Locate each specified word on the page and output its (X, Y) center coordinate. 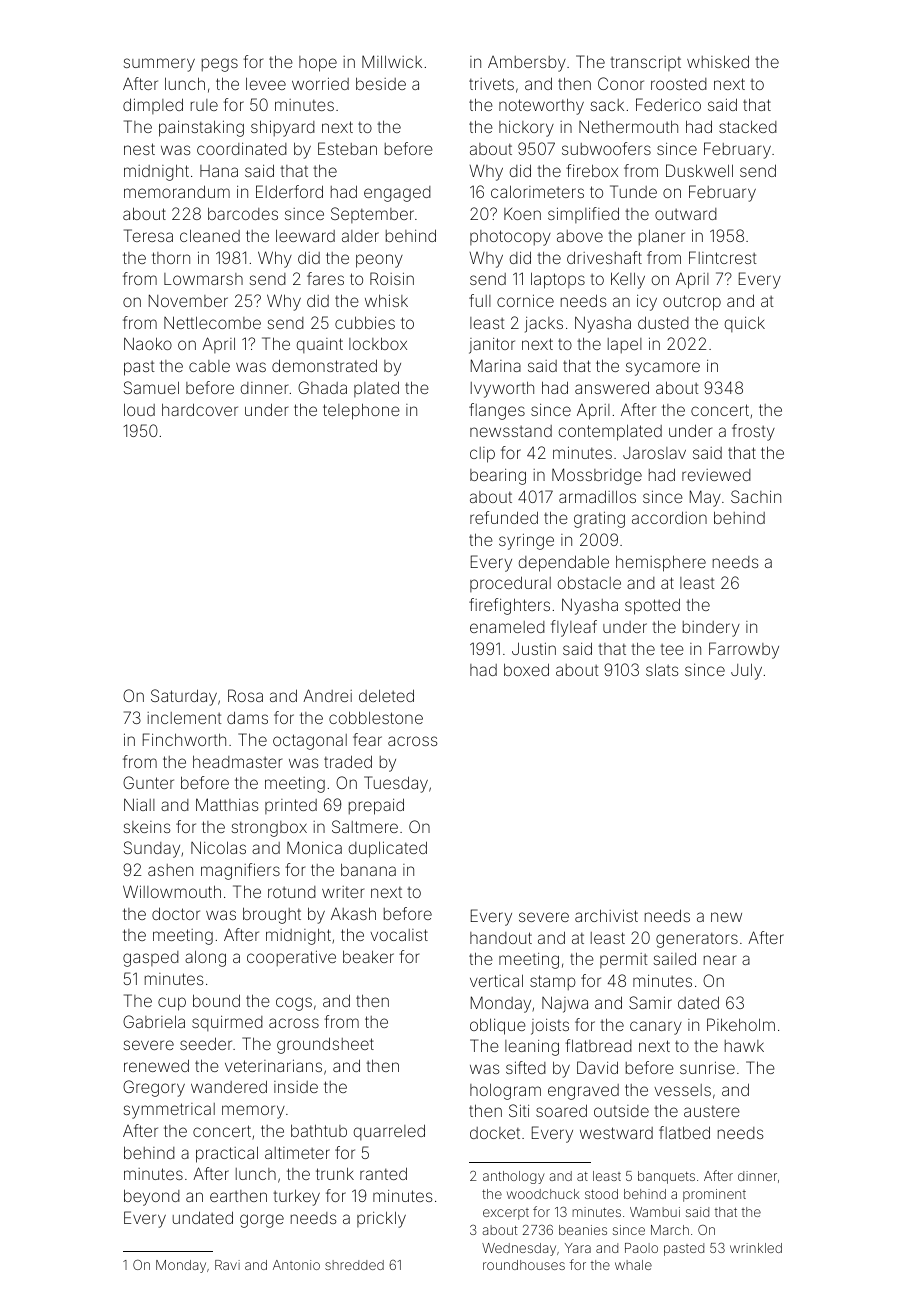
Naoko (148, 343)
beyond (152, 1197)
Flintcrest (723, 257)
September (372, 215)
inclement (184, 718)
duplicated (388, 849)
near (720, 960)
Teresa (148, 235)
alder (360, 236)
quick (745, 324)
